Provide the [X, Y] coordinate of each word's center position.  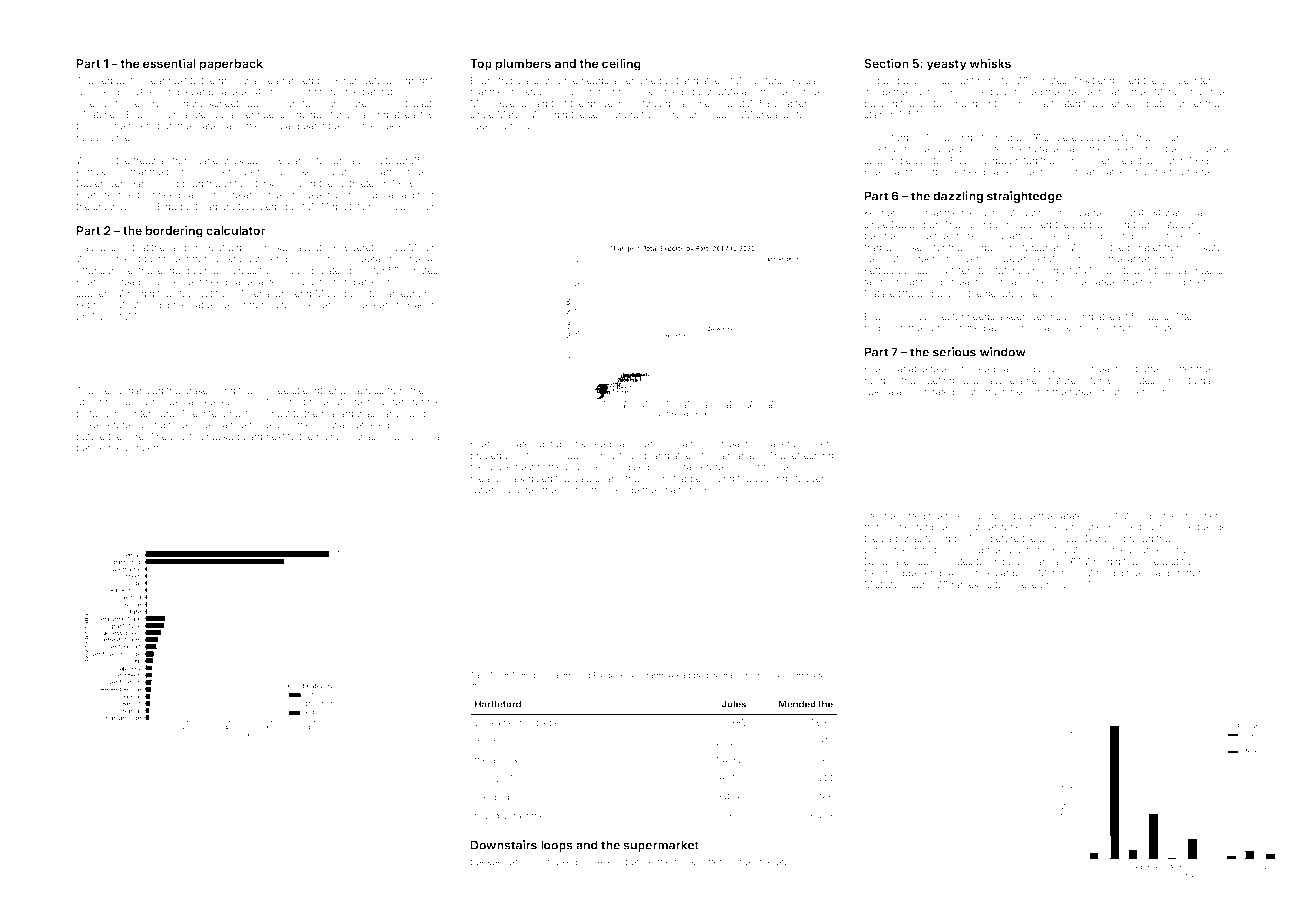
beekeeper [494, 863]
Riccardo [970, 160]
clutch [991, 516]
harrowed [399, 413]
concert [142, 448]
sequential [119, 81]
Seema [485, 126]
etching [792, 863]
